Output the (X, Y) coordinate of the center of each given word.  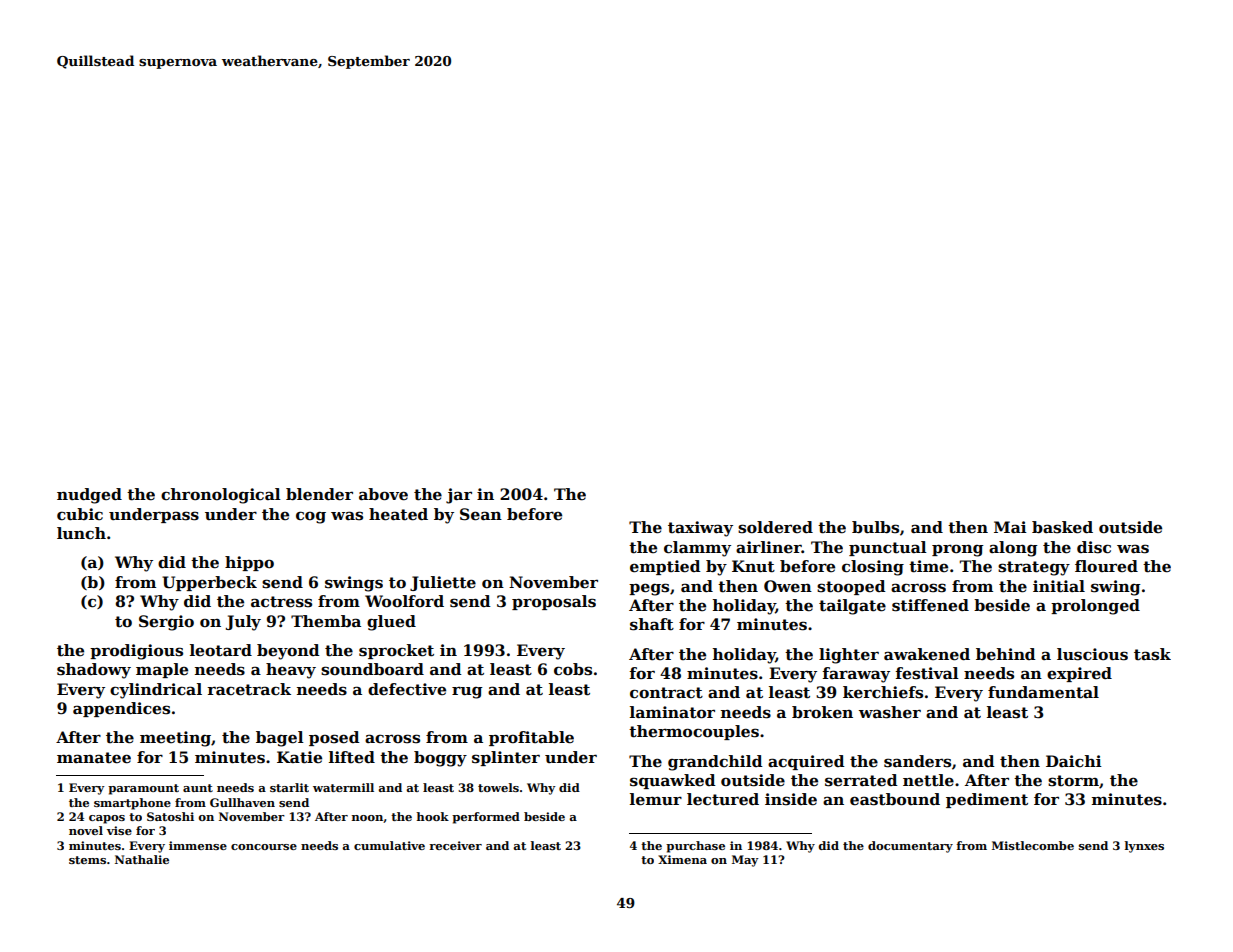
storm (1073, 781)
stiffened (930, 605)
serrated (861, 780)
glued (391, 623)
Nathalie (142, 859)
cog (311, 517)
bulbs (875, 527)
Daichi (1074, 761)
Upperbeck (209, 583)
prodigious (136, 652)
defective (407, 689)
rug (467, 693)
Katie (299, 757)
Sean (481, 514)
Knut (753, 566)
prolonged (1095, 607)
